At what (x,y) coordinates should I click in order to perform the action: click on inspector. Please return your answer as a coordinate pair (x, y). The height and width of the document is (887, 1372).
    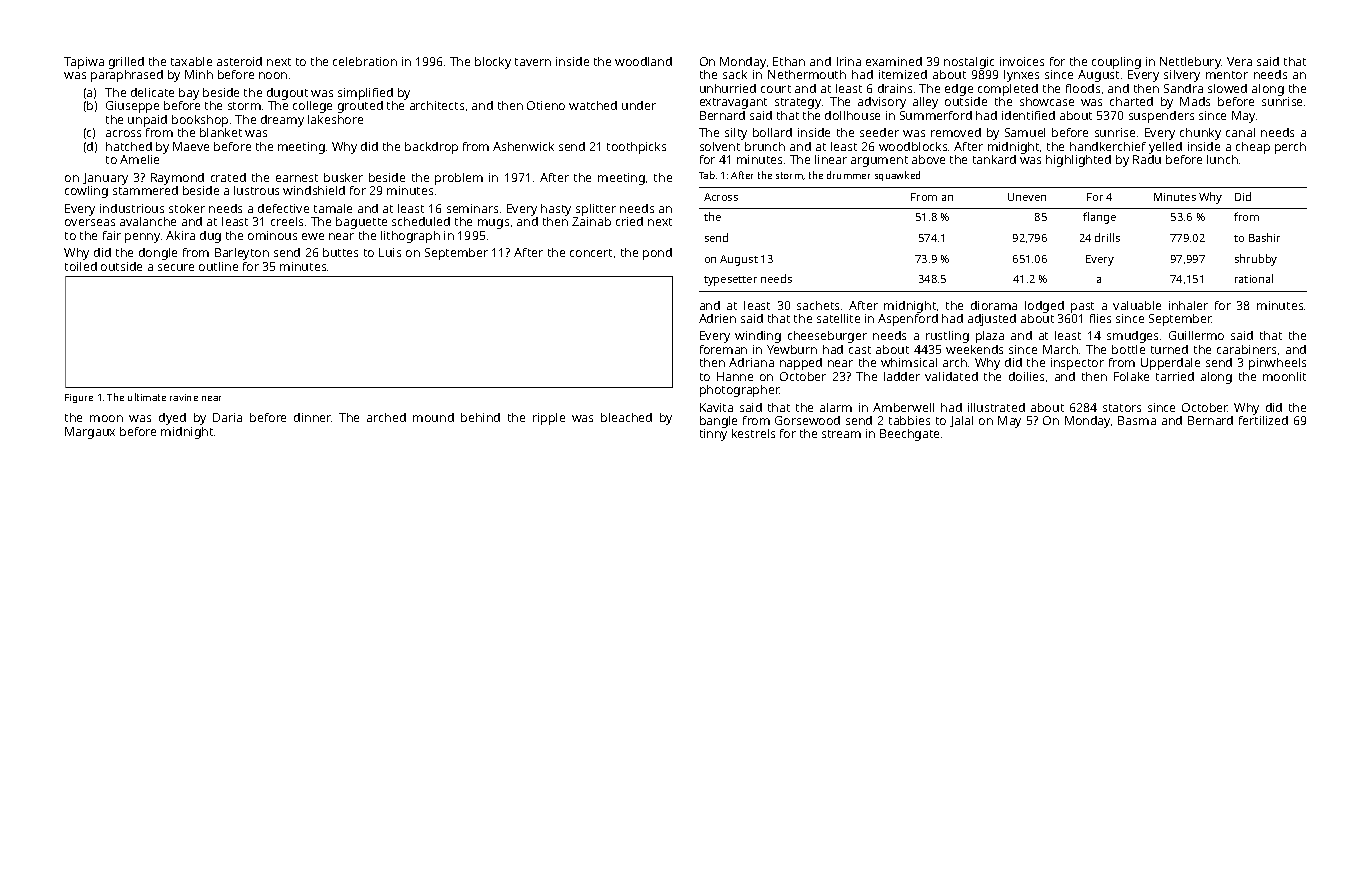
    Looking at the image, I should click on (1077, 364).
